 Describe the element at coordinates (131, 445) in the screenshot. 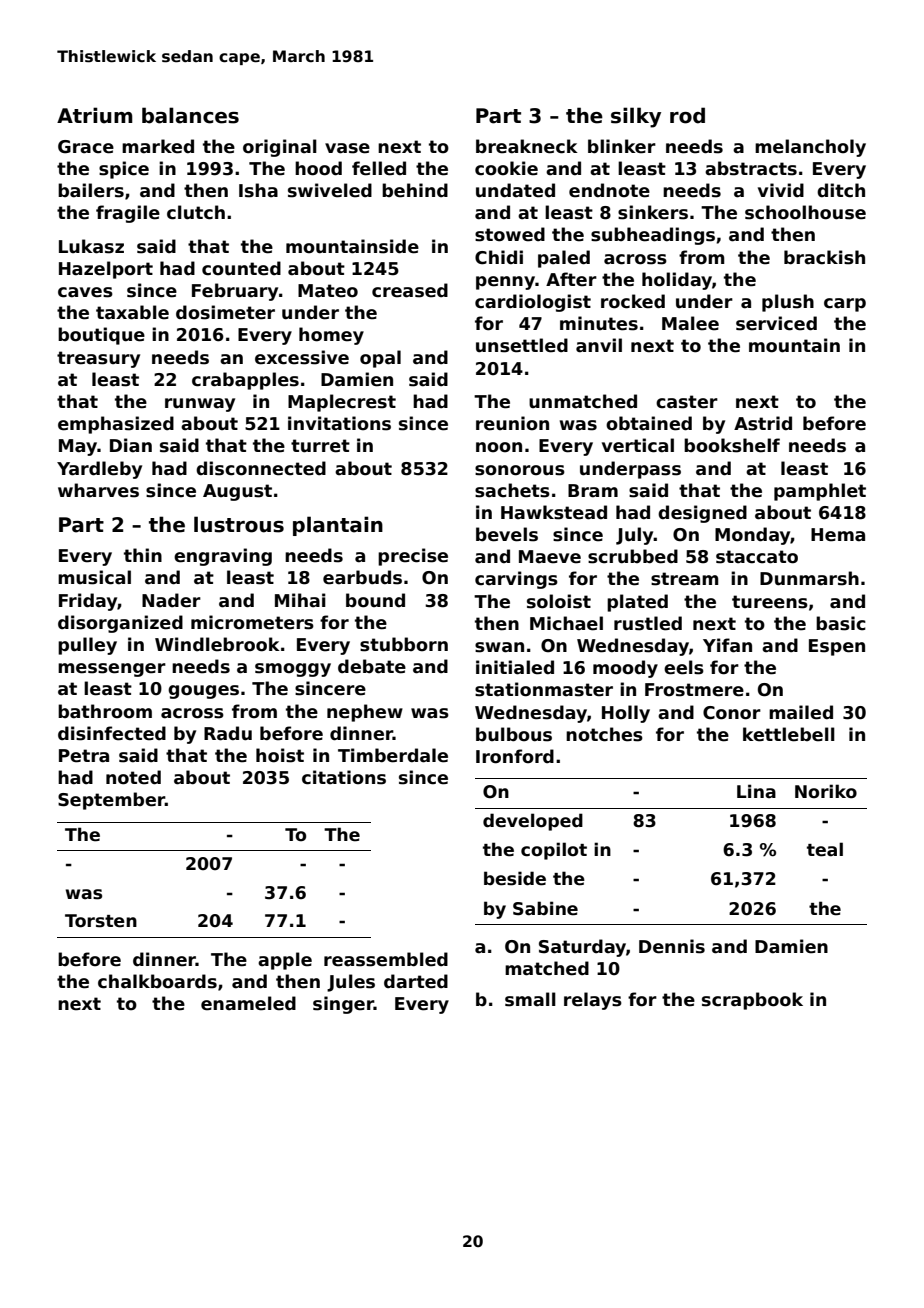

I see `Dian` at that location.
